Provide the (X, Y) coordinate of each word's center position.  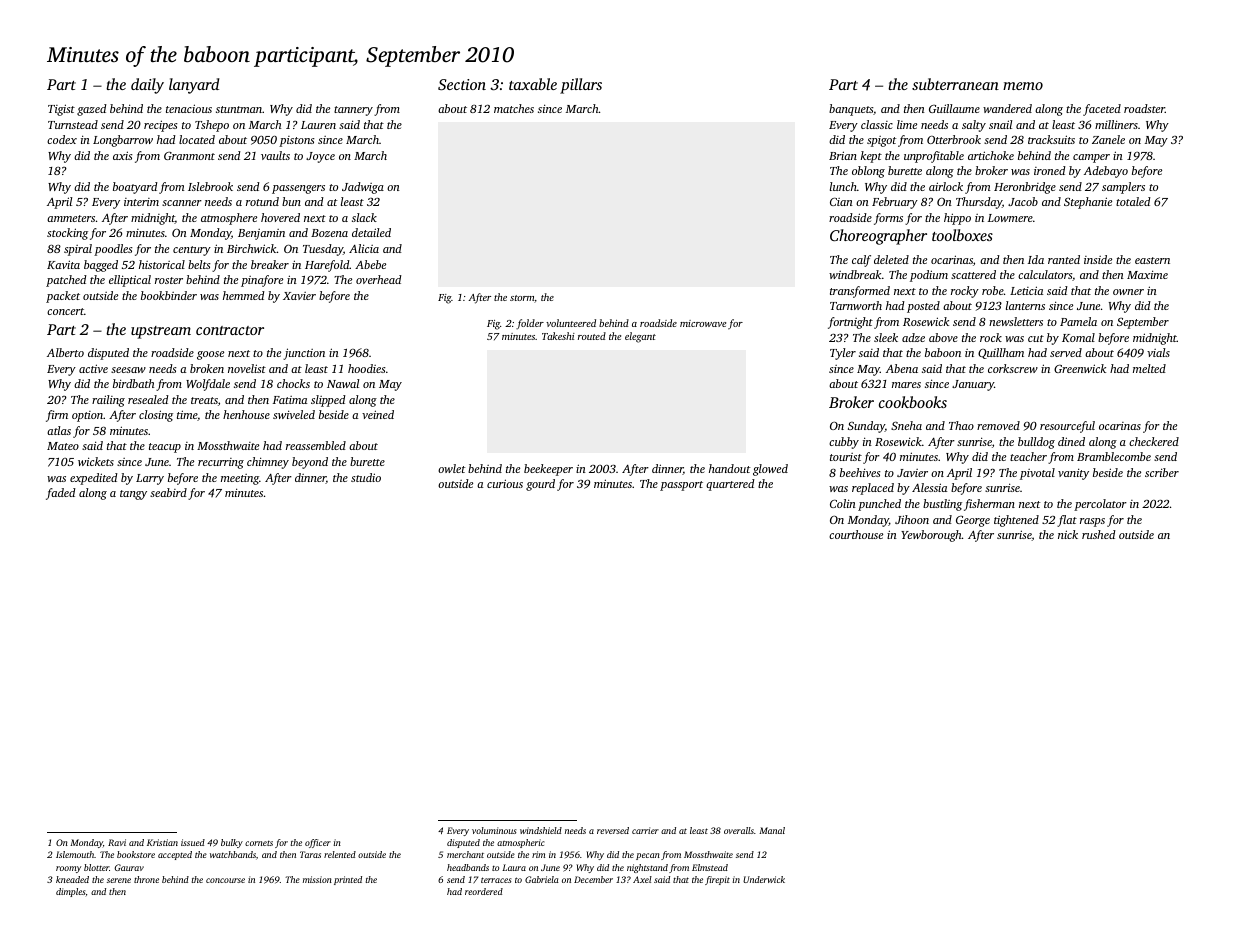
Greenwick (1080, 368)
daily (147, 86)
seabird (168, 492)
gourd (540, 485)
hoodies (367, 368)
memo (1023, 86)
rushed (1099, 534)
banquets (851, 110)
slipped (328, 401)
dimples (71, 892)
